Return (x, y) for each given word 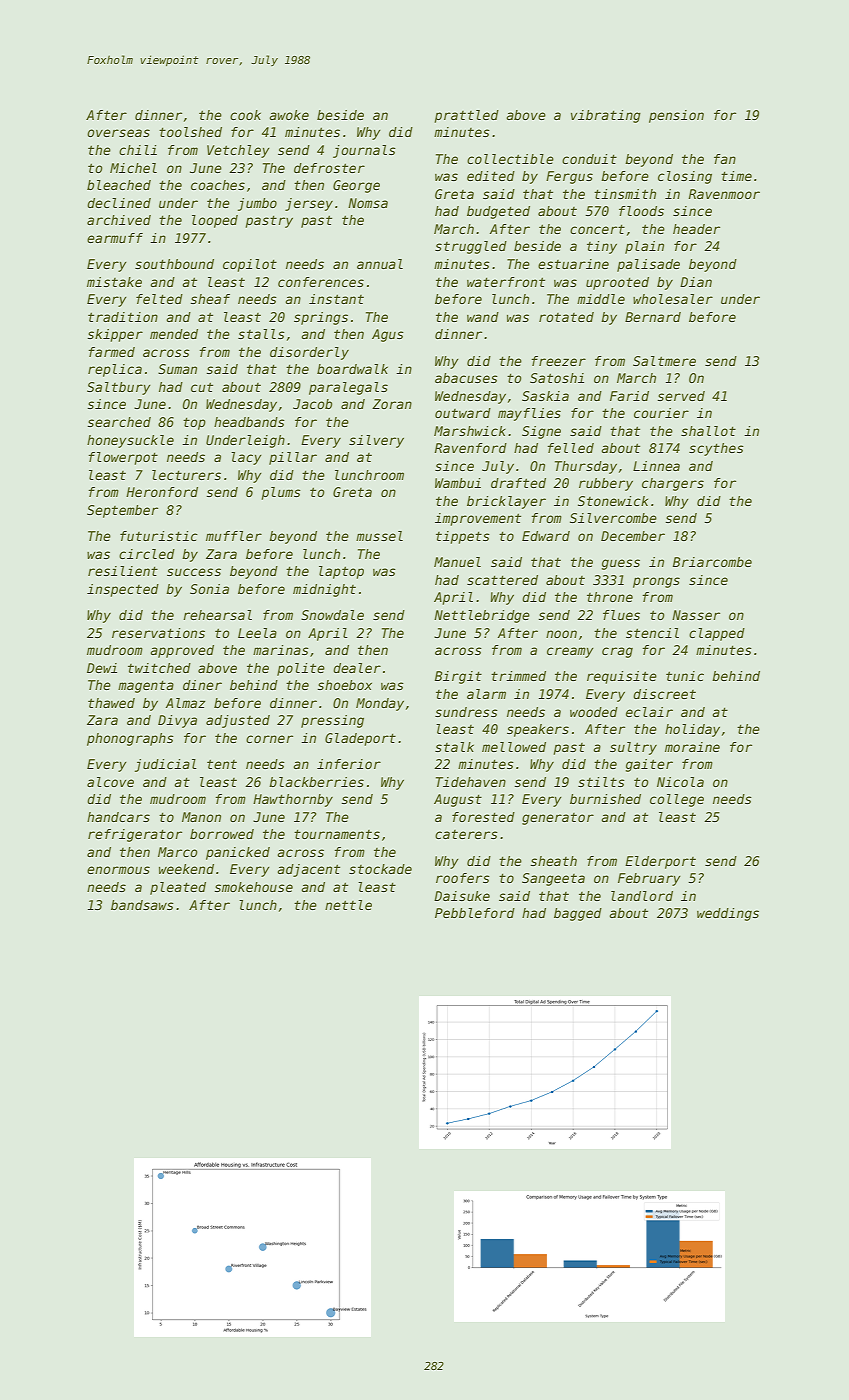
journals (364, 151)
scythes (716, 449)
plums (281, 493)
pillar (293, 458)
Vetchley (238, 151)
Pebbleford (475, 913)
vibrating (606, 116)
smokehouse (254, 887)
